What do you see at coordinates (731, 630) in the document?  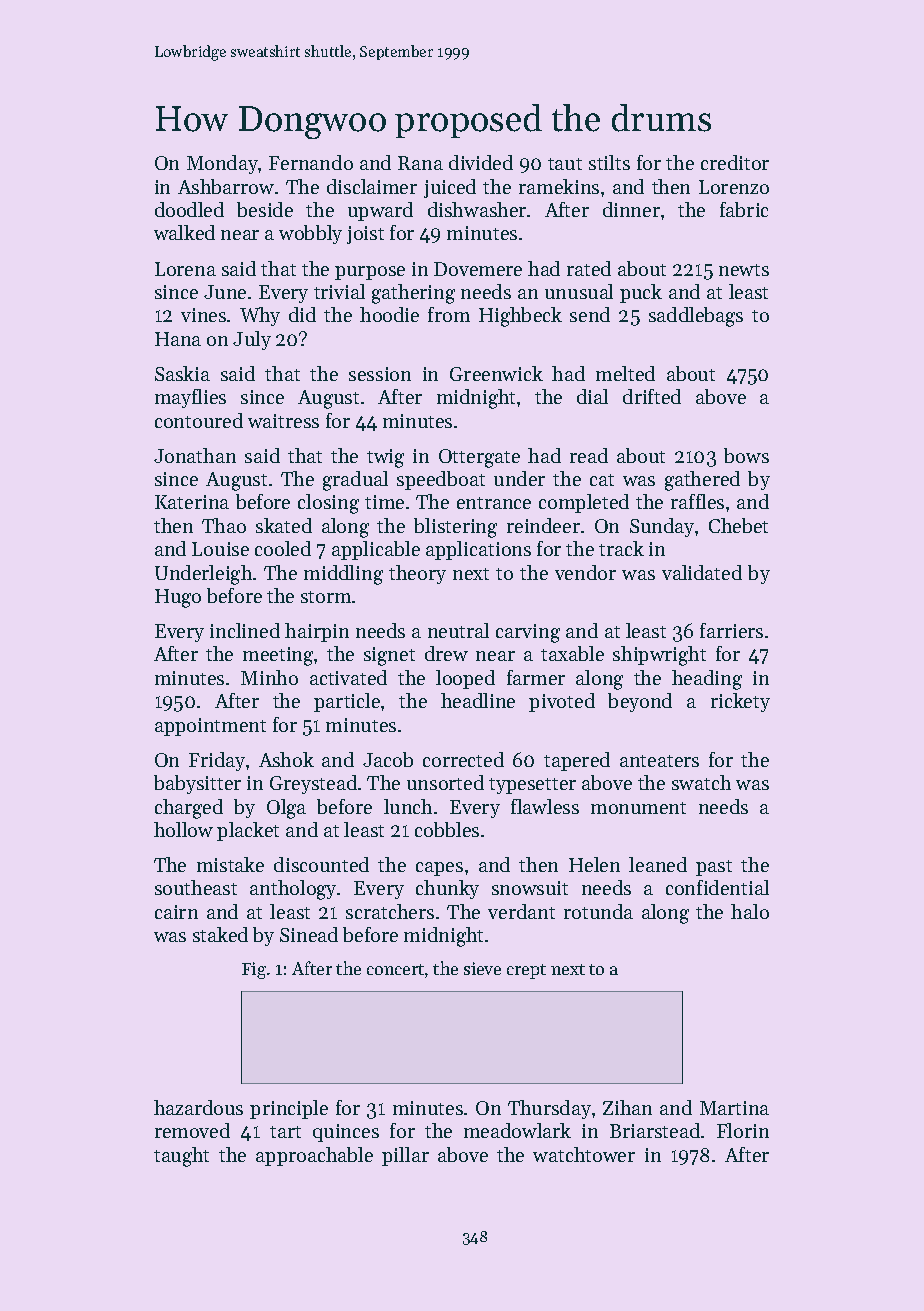 I see `farriers` at bounding box center [731, 630].
